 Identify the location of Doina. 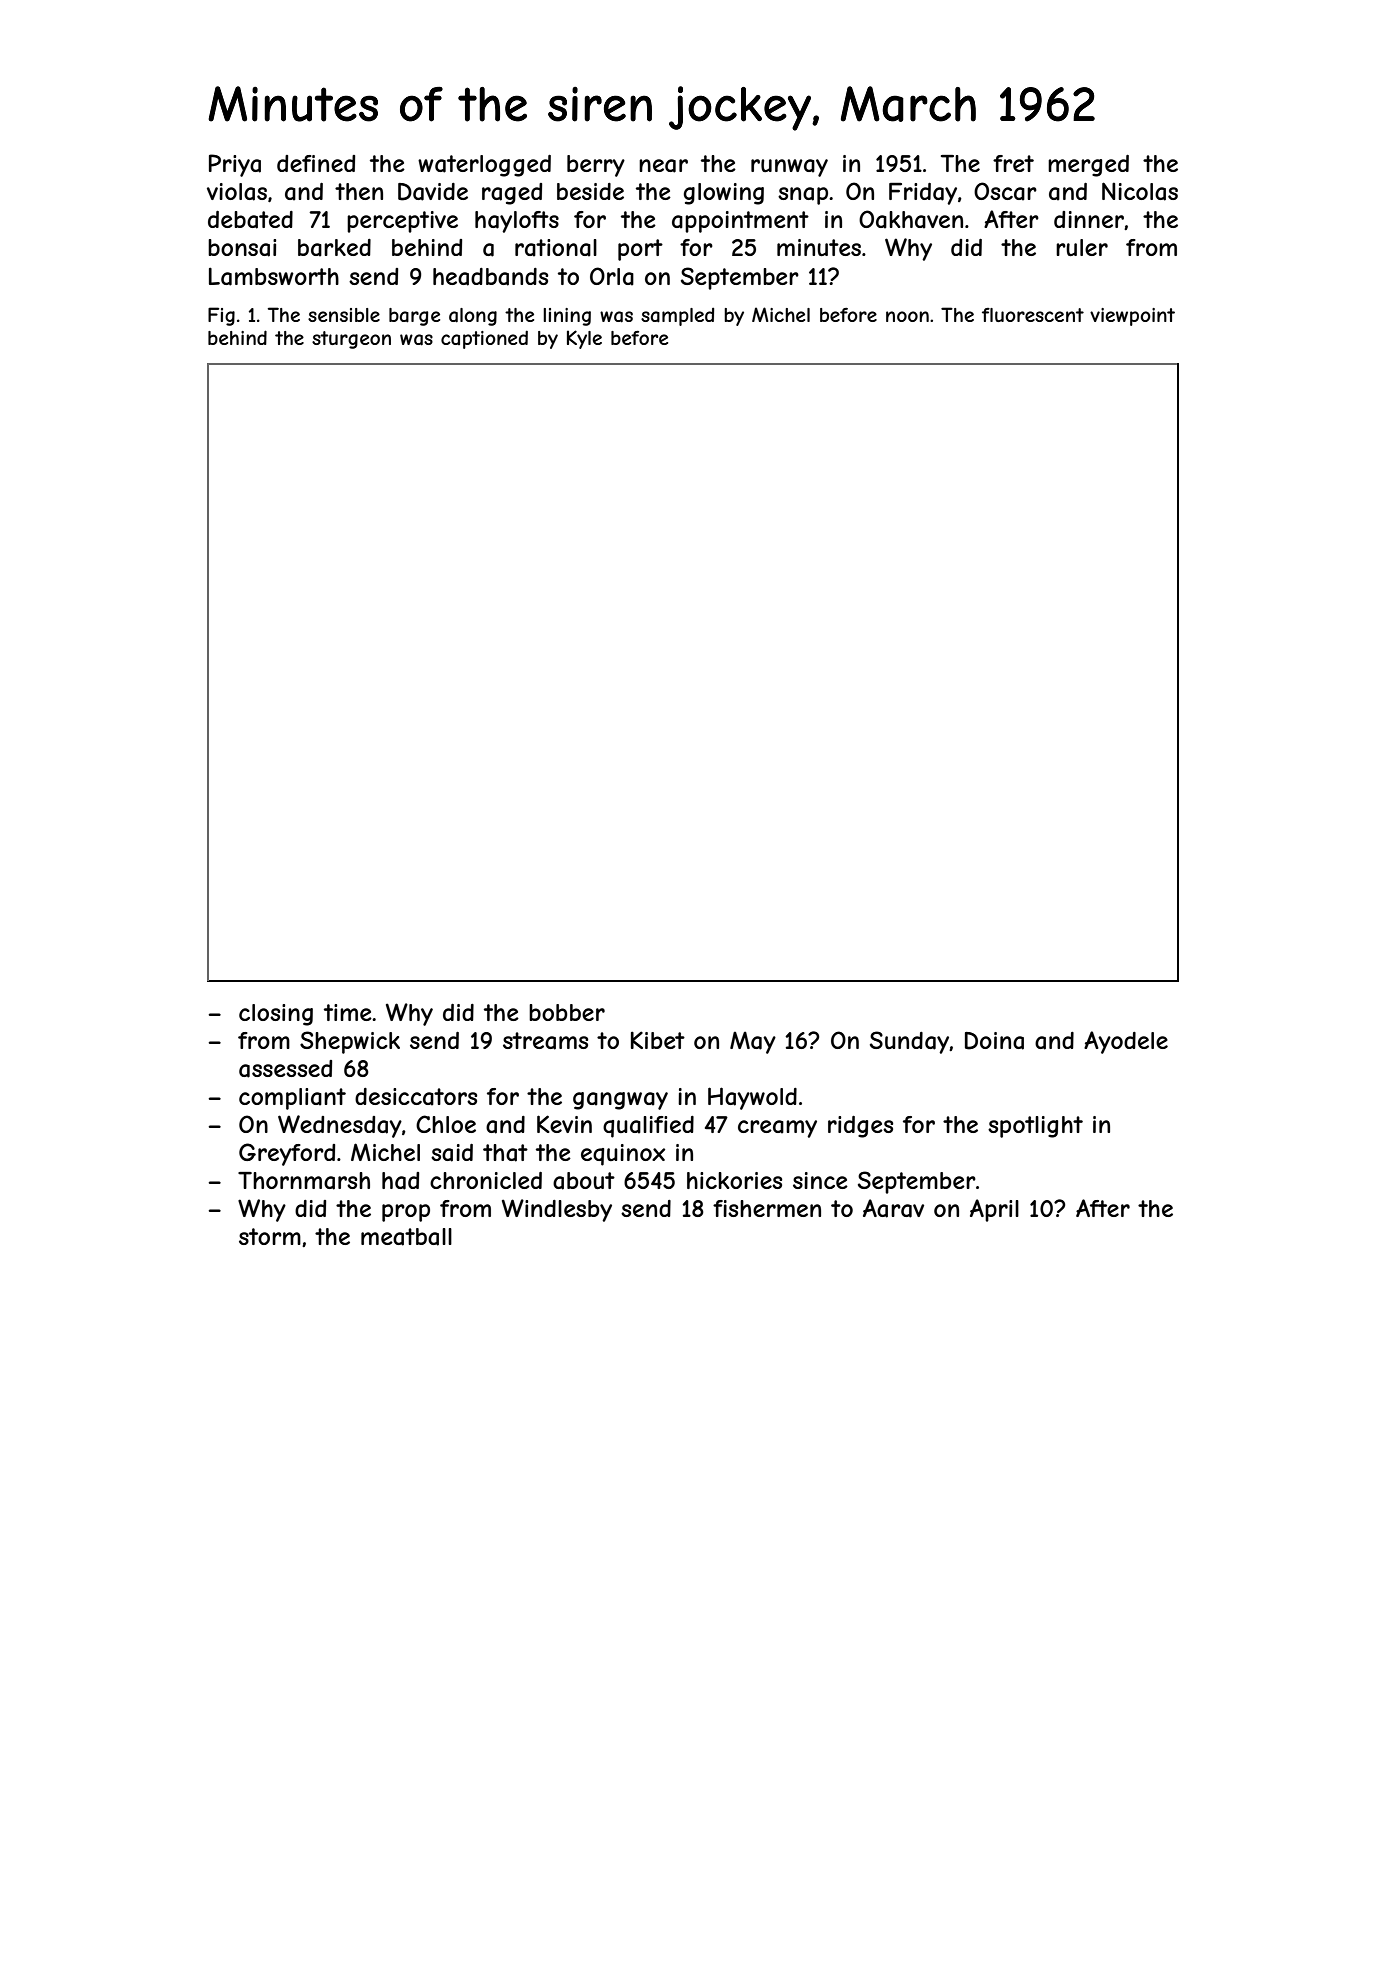
(994, 1041).
